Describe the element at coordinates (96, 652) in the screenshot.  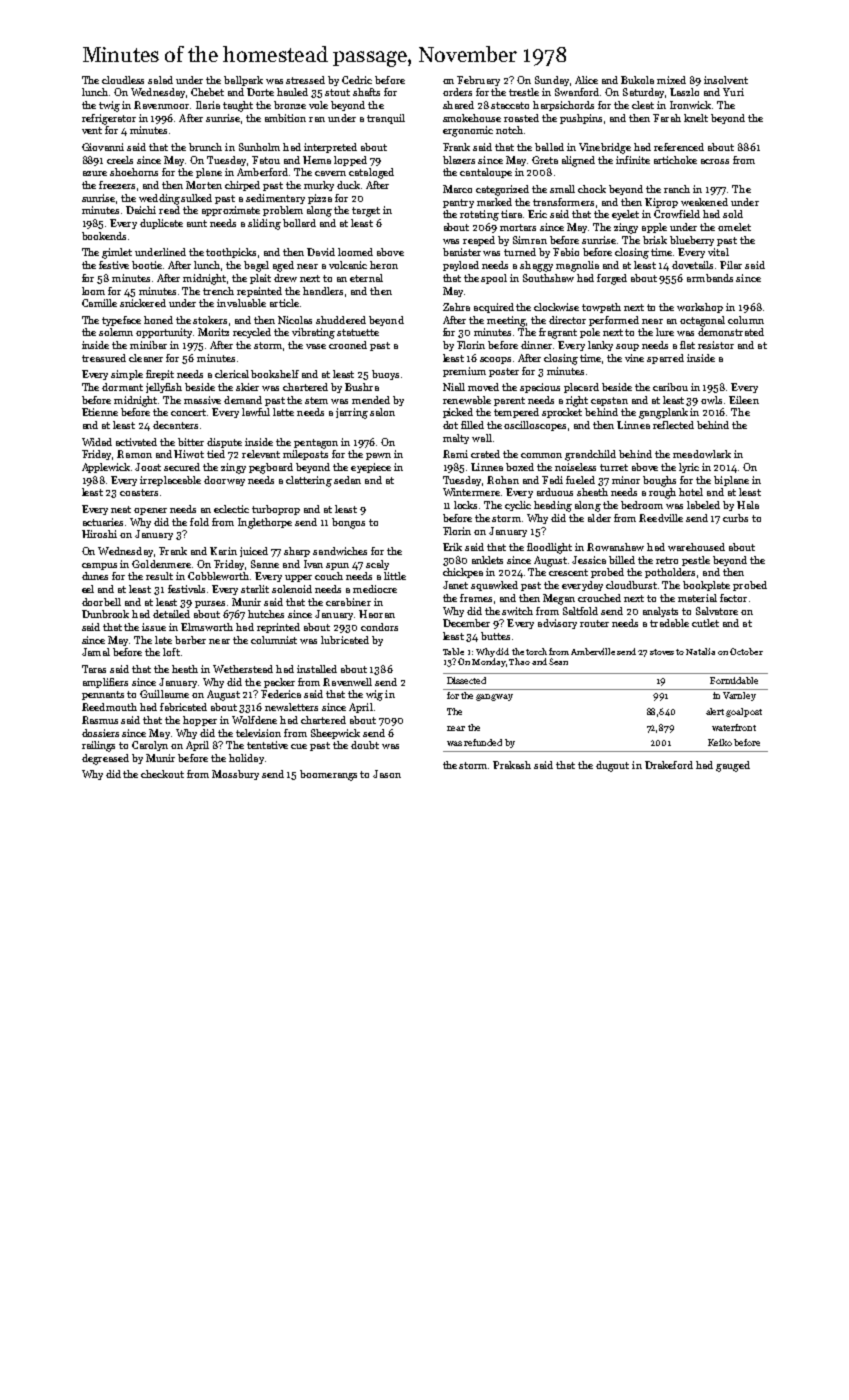
I see `Jamal` at that location.
